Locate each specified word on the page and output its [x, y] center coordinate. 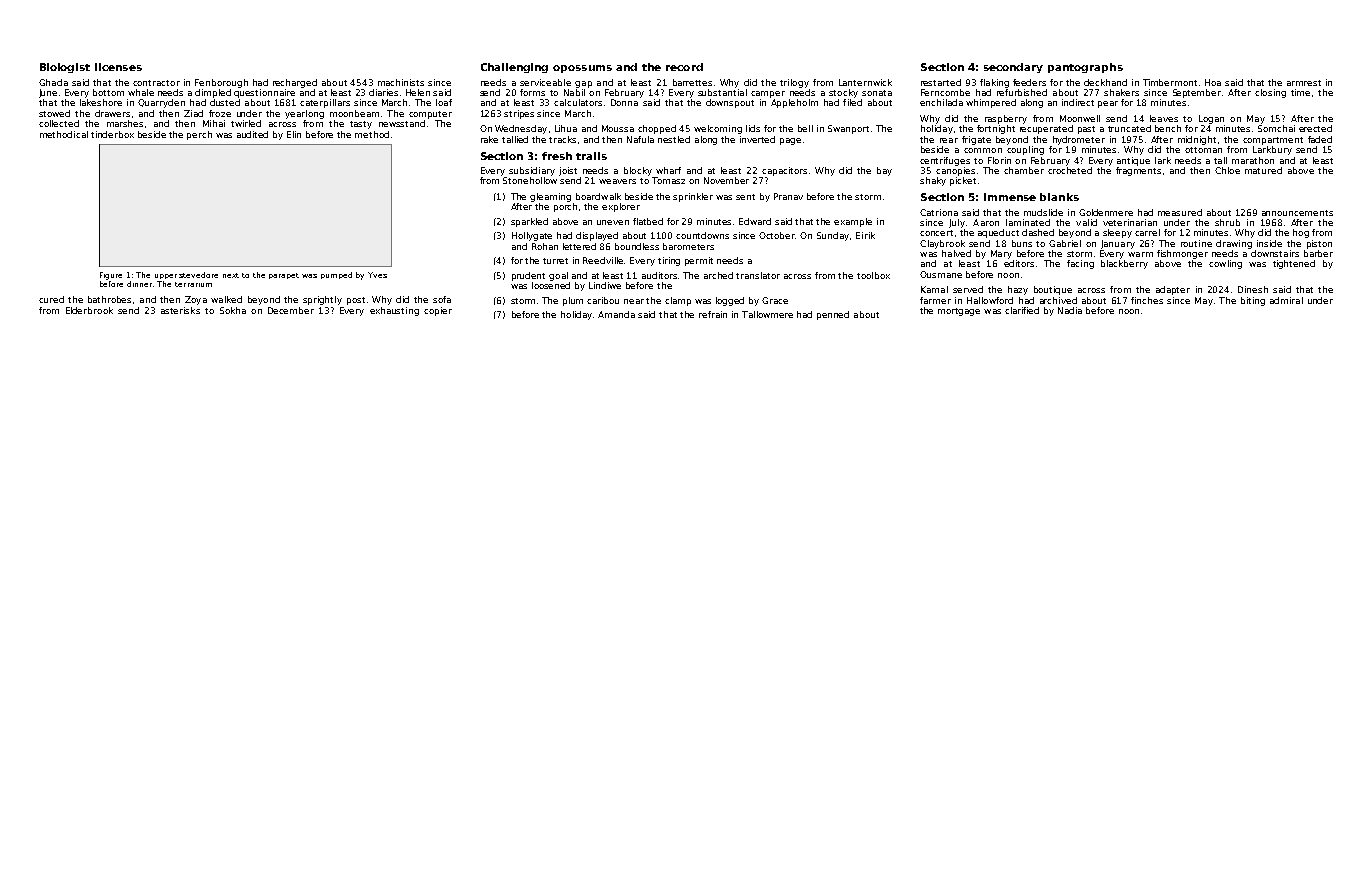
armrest [1304, 83]
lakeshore [101, 102]
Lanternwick [865, 82]
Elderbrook [89, 310]
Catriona [939, 212]
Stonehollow [530, 180]
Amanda [616, 314]
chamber [1024, 170]
